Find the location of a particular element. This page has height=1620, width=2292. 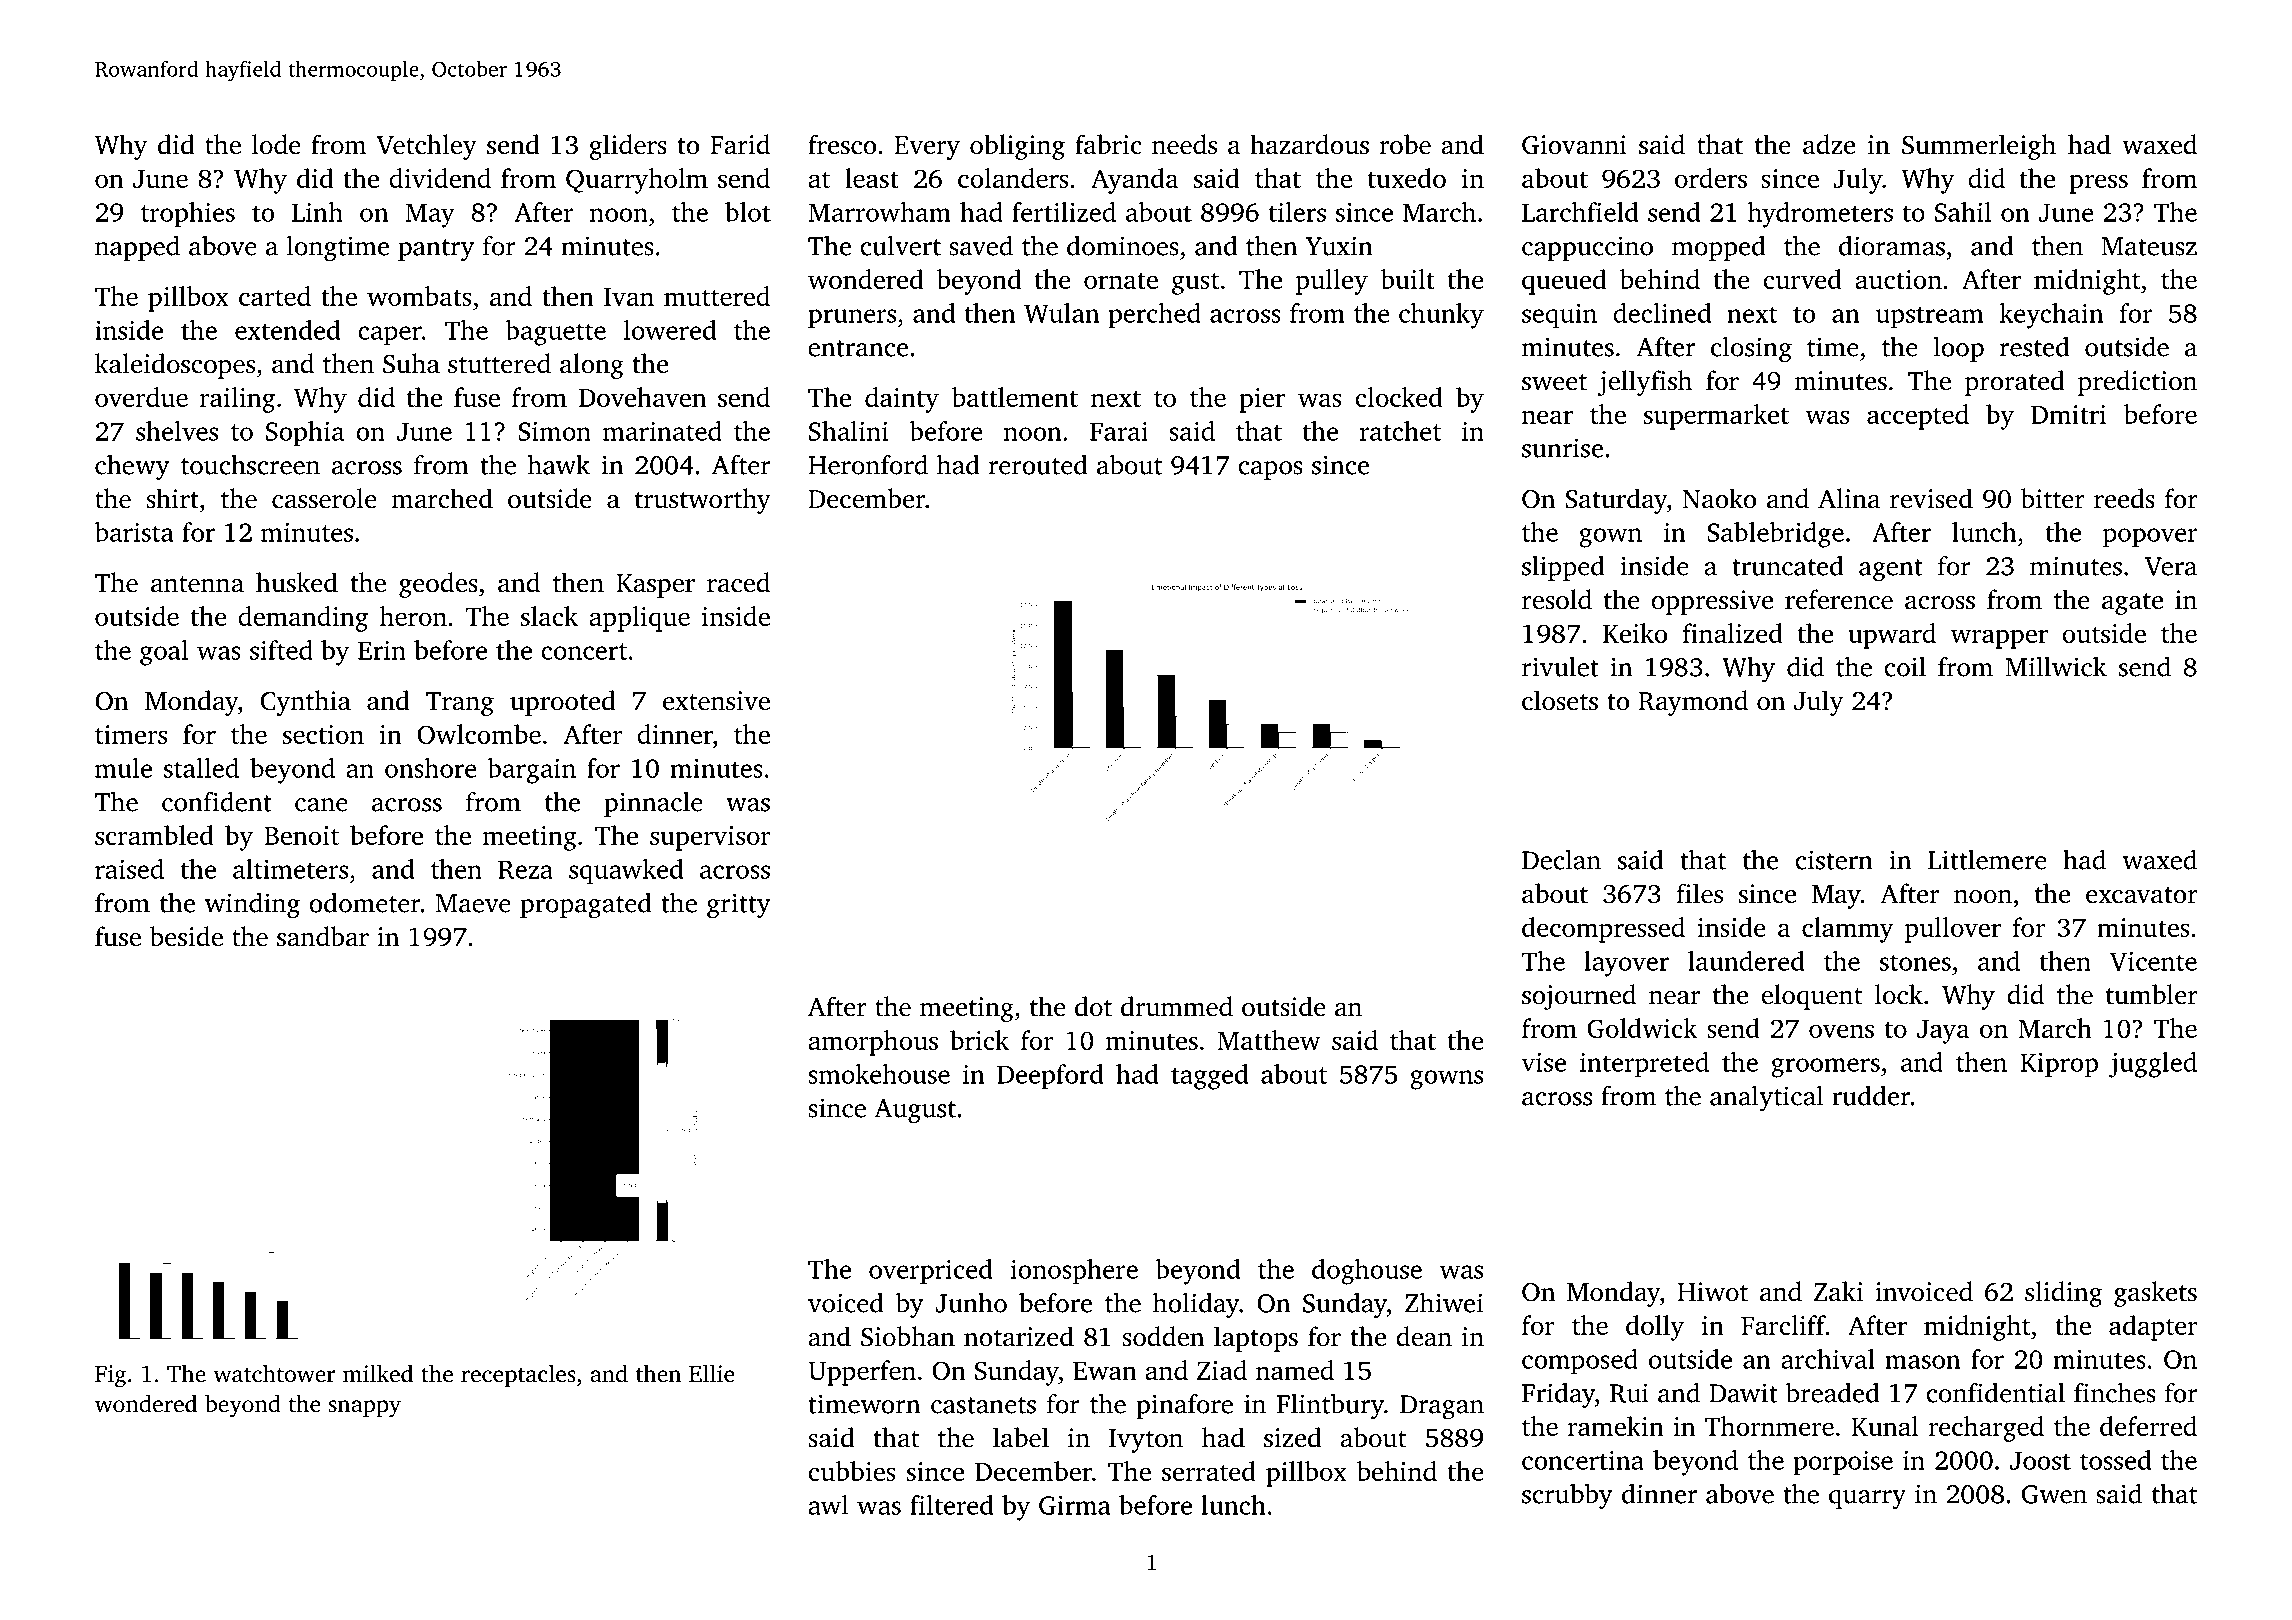

adze is located at coordinates (1829, 144).
